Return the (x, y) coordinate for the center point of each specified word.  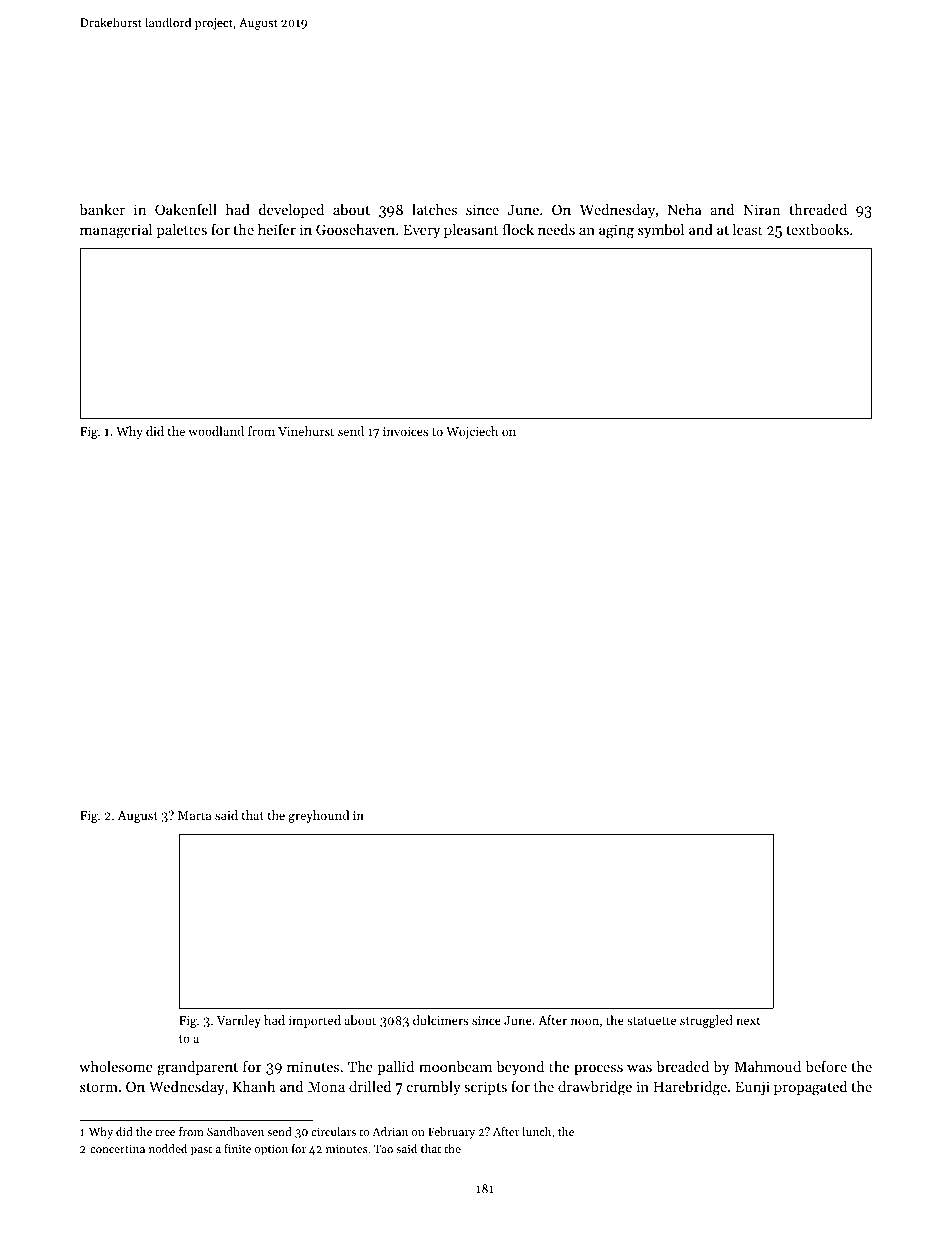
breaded (682, 1066)
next (748, 1021)
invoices (405, 431)
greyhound (318, 816)
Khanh (254, 1086)
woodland (216, 431)
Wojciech (472, 432)
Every (421, 231)
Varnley (239, 1021)
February (451, 1133)
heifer (277, 229)
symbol (661, 231)
